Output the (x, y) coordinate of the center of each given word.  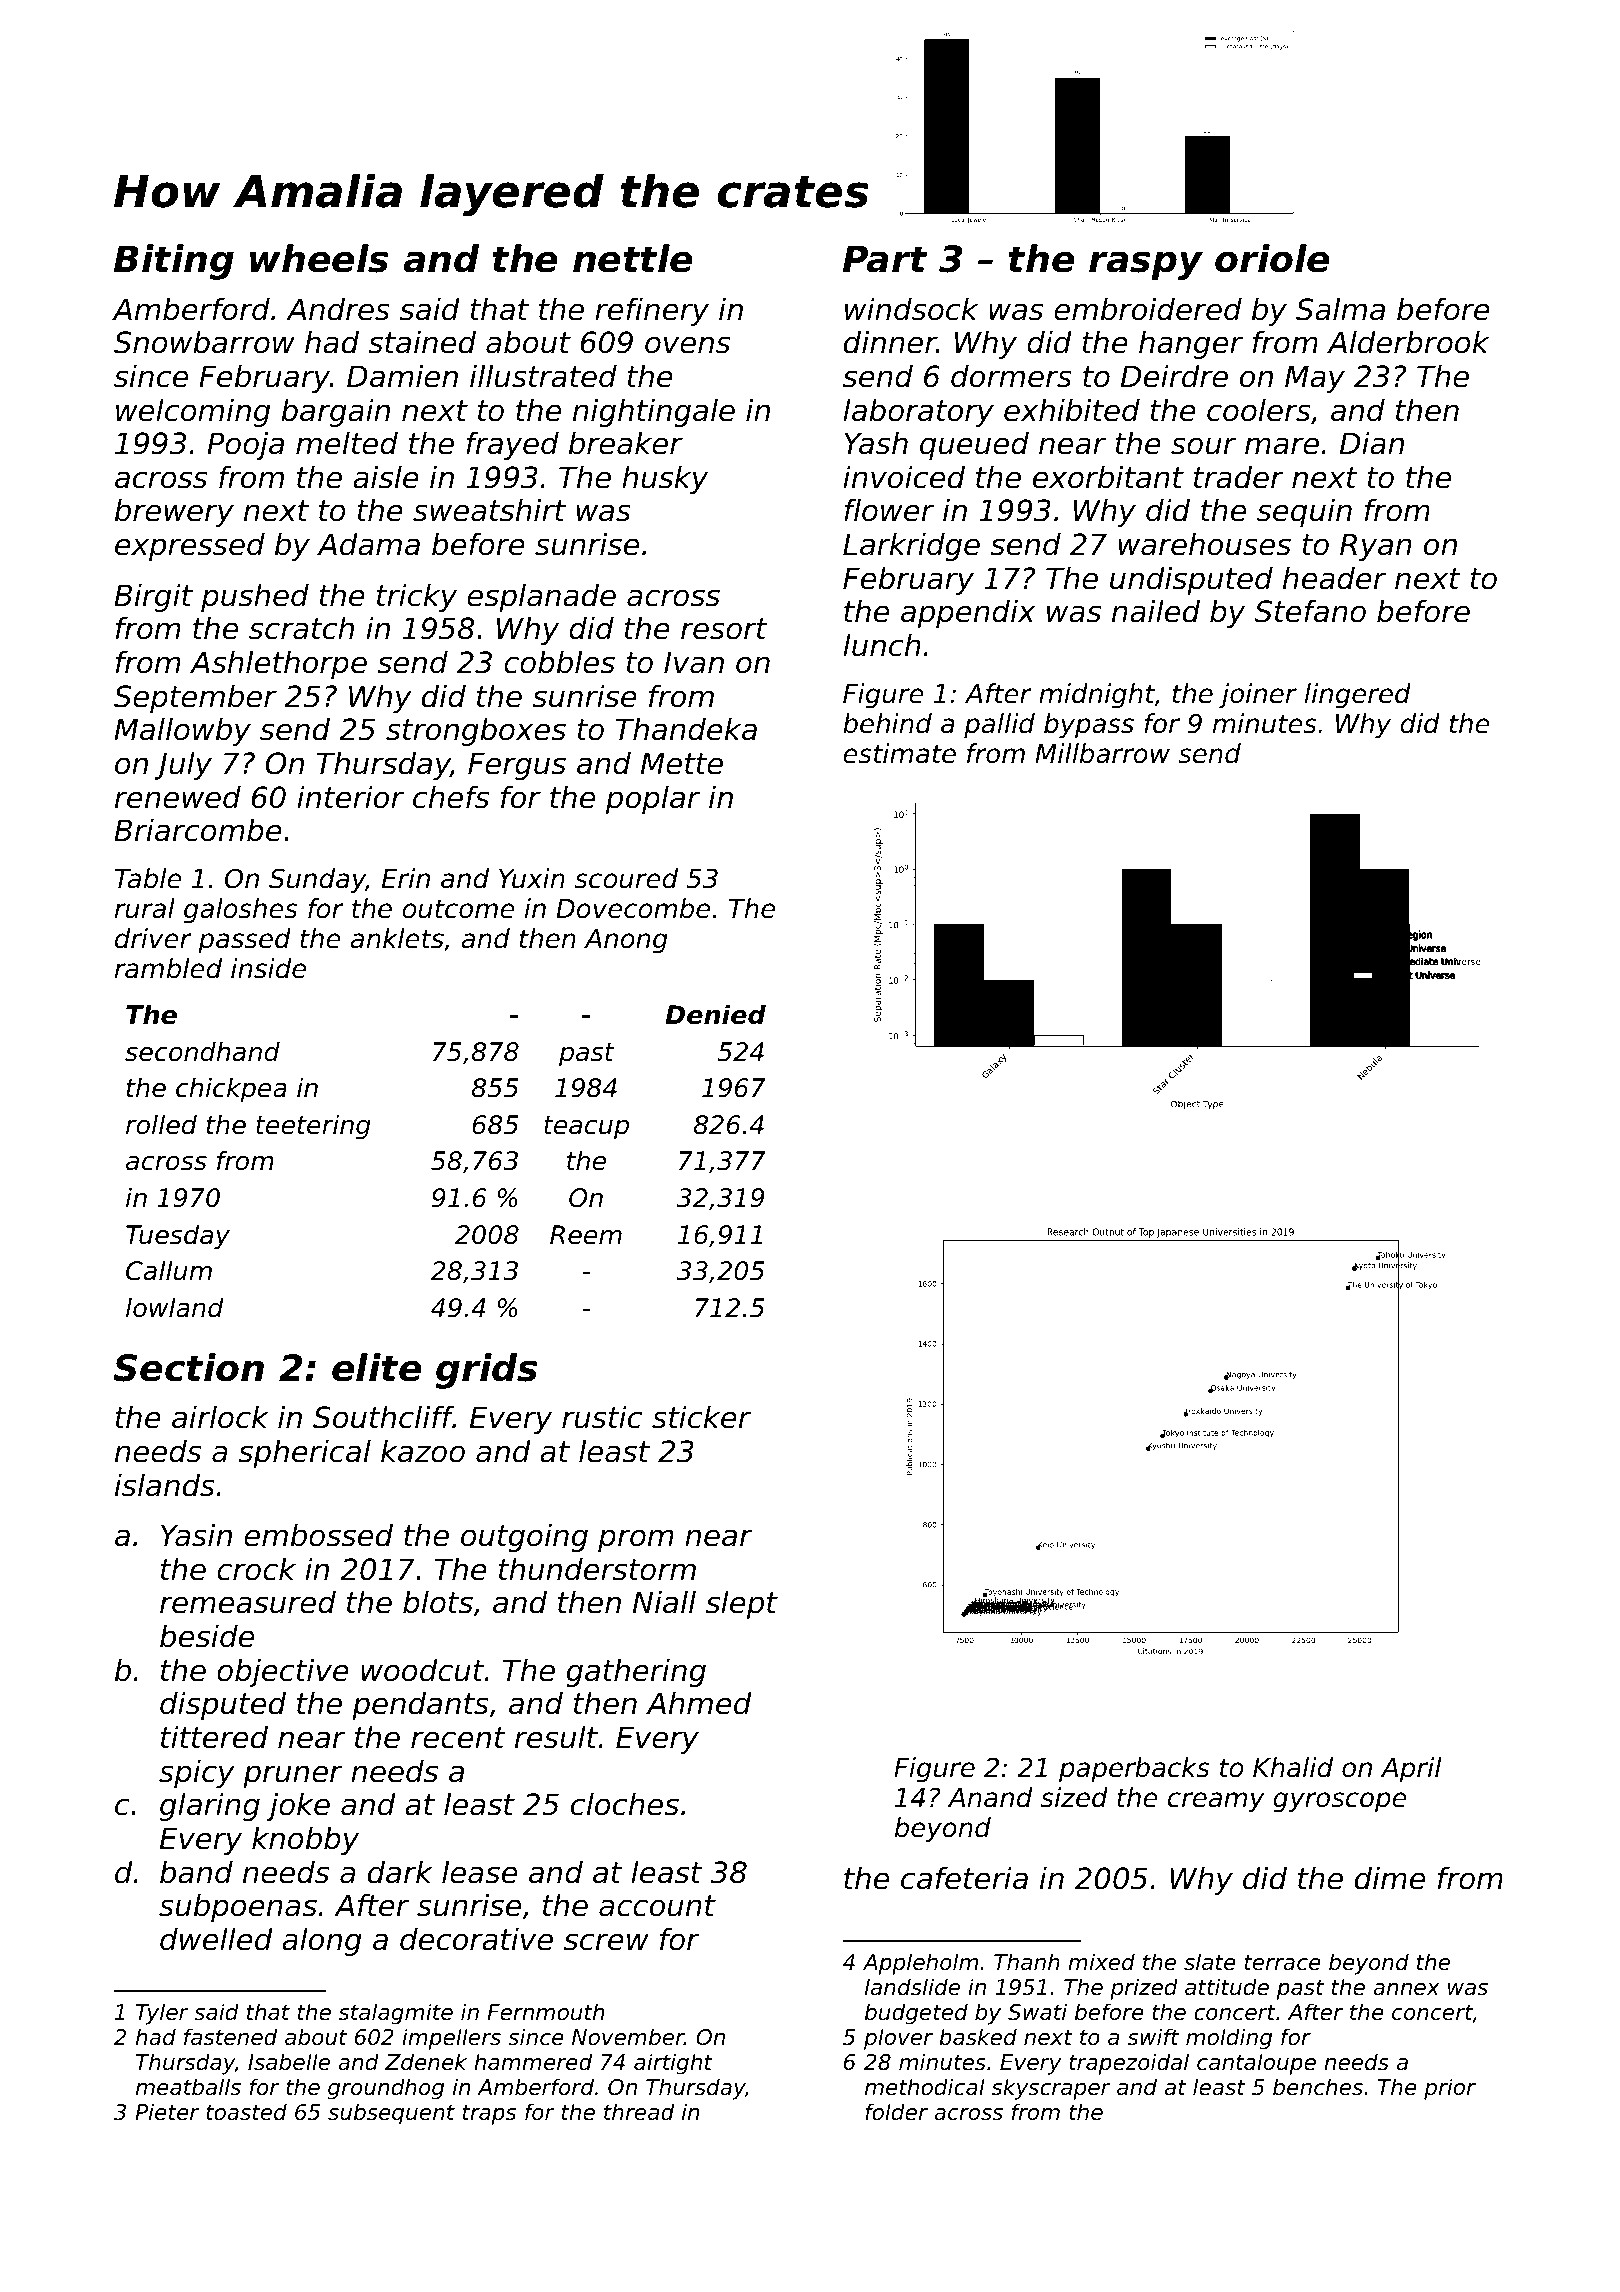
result (556, 1737)
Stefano (1310, 611)
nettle (632, 258)
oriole (1272, 258)
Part (885, 259)
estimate (899, 753)
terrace (1283, 1963)
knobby (305, 1841)
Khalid (1293, 1767)
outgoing (524, 1538)
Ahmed (699, 1703)
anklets (397, 938)
